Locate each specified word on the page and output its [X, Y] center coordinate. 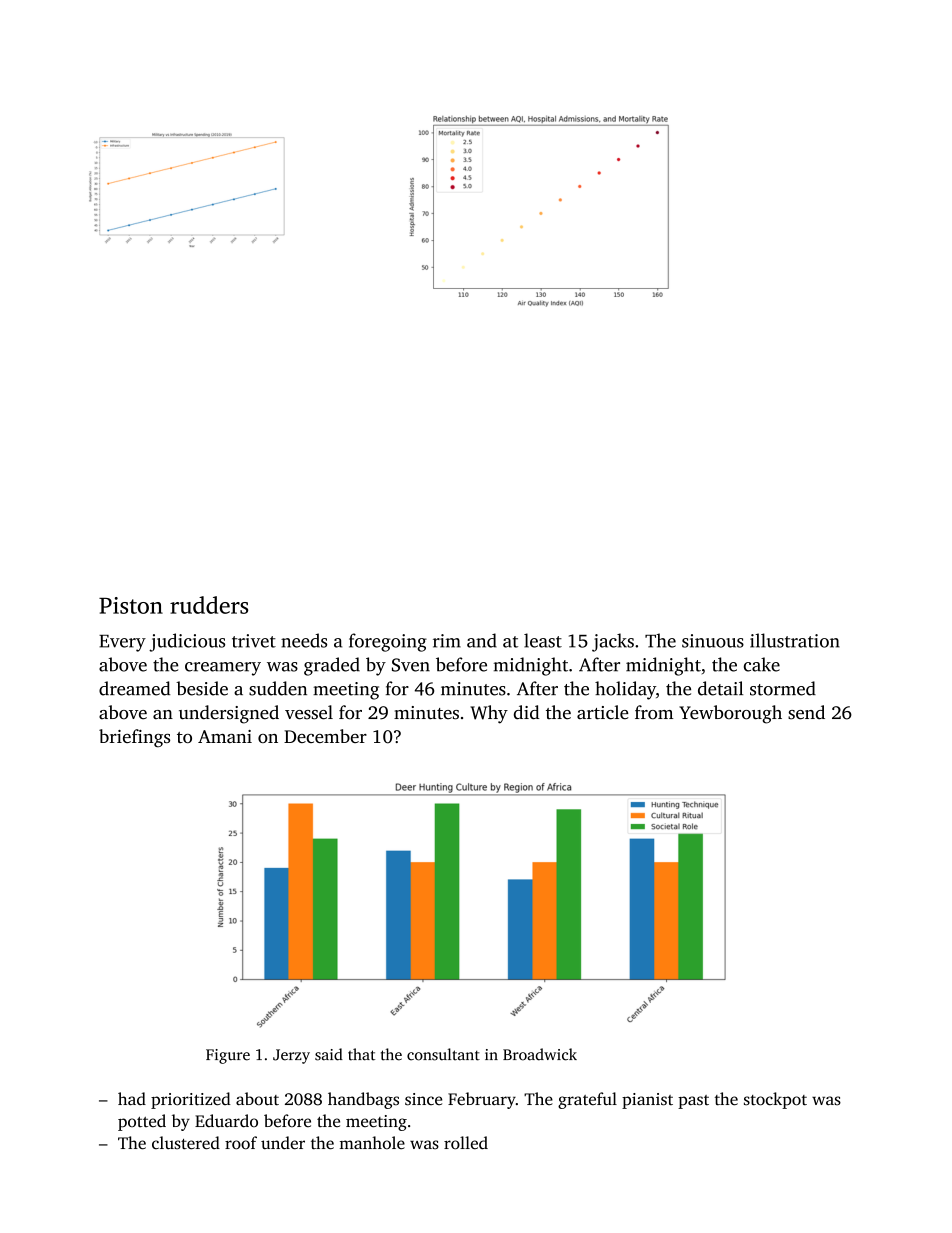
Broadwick [540, 1054]
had [132, 1099]
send [806, 712]
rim [447, 641]
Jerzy [291, 1056]
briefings [134, 738]
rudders [209, 605]
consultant [443, 1054]
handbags [363, 1100]
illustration [795, 640]
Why [489, 714]
